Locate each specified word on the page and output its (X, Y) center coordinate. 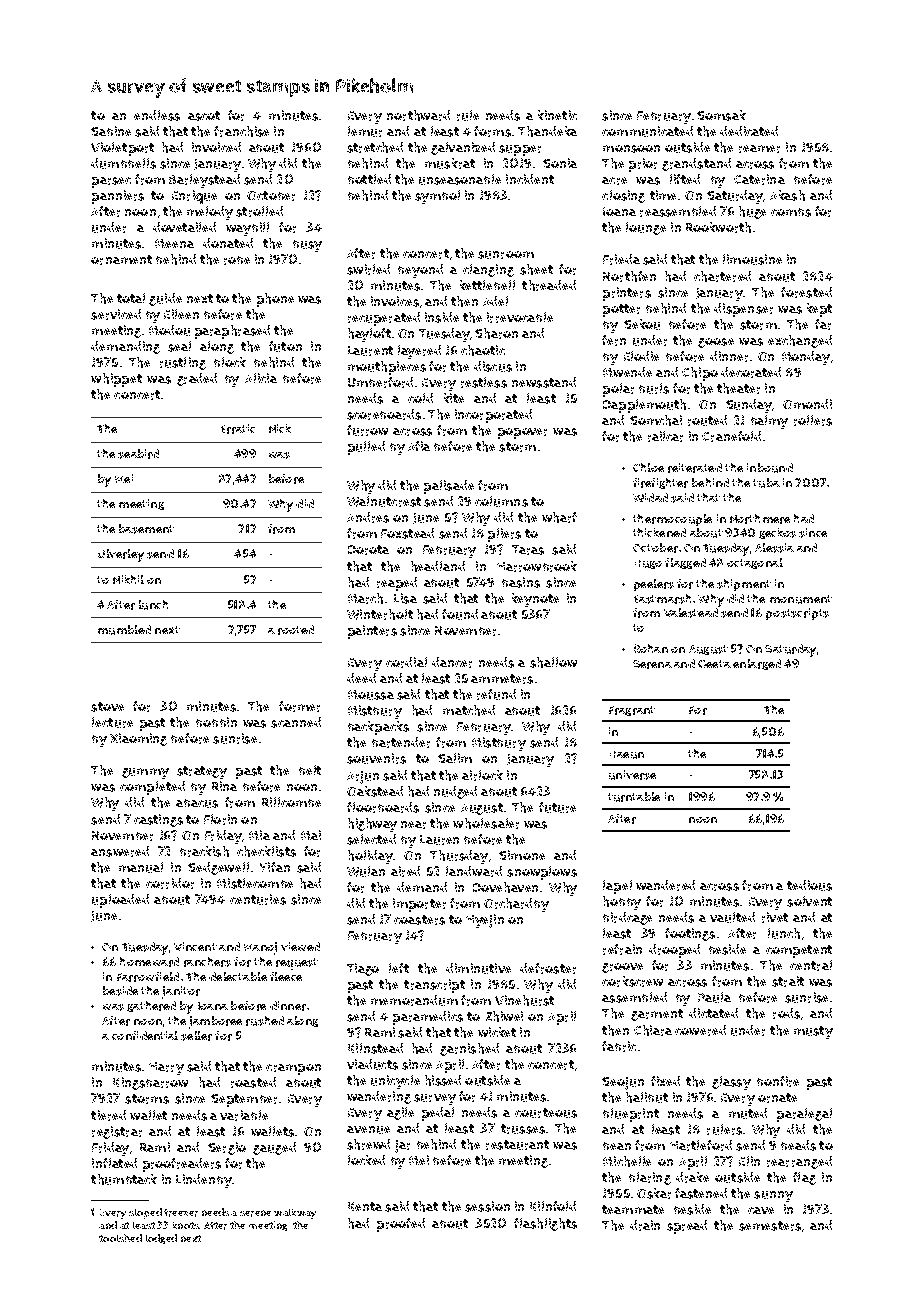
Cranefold (731, 436)
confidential (145, 1035)
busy (307, 246)
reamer (759, 149)
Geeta (714, 664)
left (399, 968)
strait (788, 981)
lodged (161, 1239)
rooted (296, 630)
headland (438, 566)
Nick (280, 428)
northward (418, 115)
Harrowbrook (537, 566)
